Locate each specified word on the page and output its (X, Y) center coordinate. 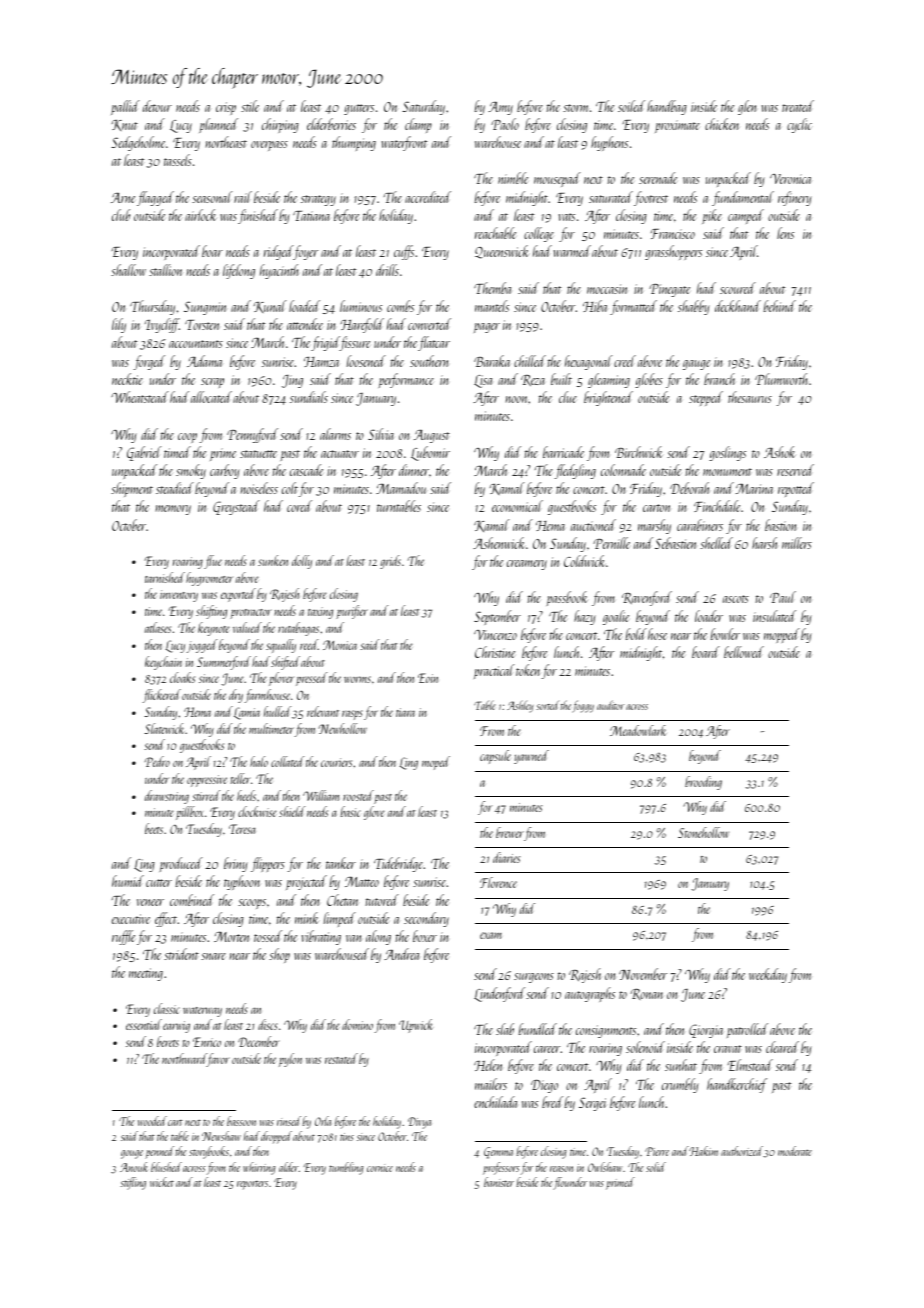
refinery (795, 198)
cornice (380, 1168)
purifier (352, 612)
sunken (273, 560)
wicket (162, 1182)
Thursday (152, 307)
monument (727, 472)
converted (429, 324)
